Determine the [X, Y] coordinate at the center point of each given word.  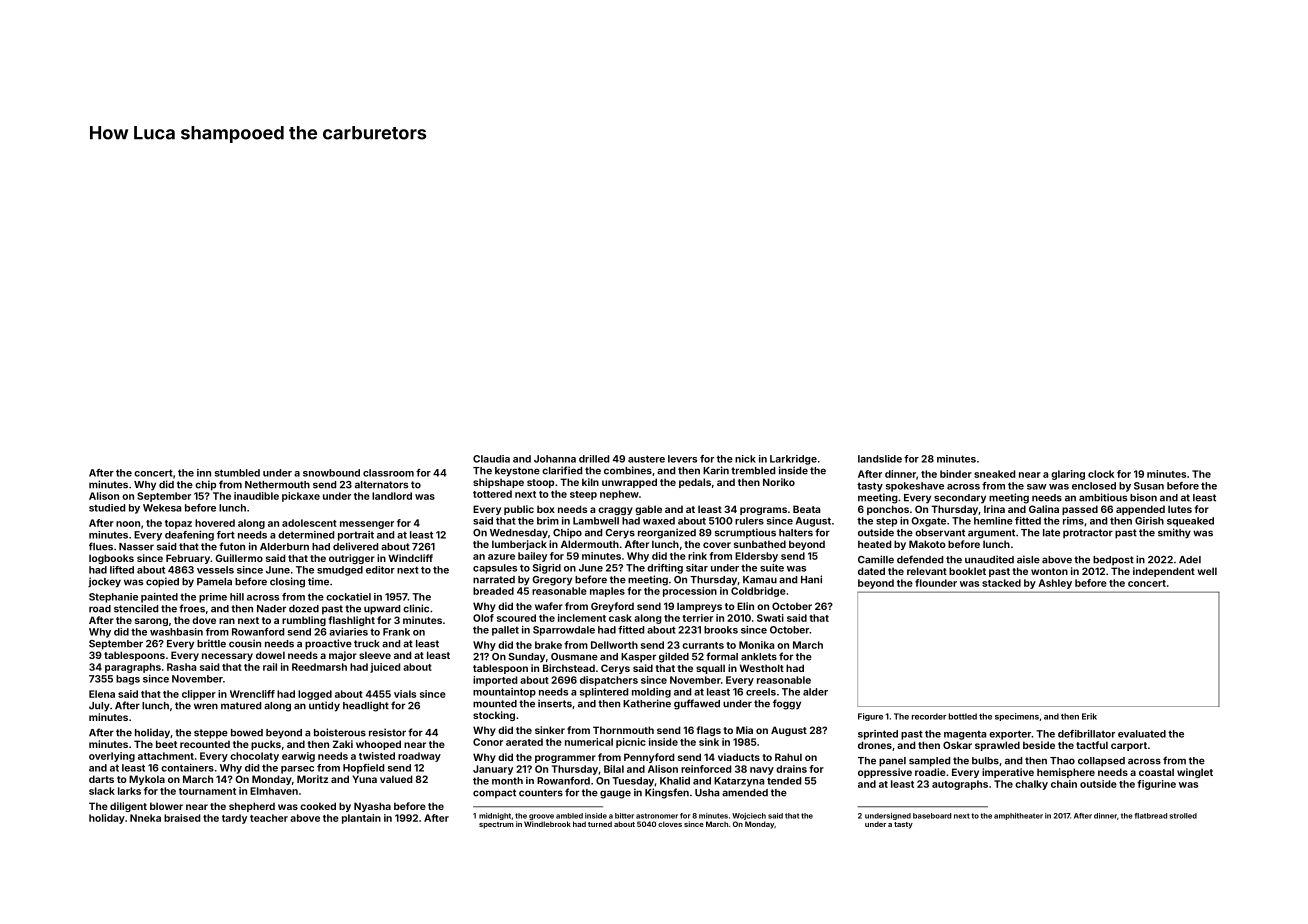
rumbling [304, 621]
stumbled [237, 473]
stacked [1001, 583]
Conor [488, 742]
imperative [1008, 773]
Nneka [145, 818]
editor [380, 570]
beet [166, 744]
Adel [1190, 560]
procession [690, 592]
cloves [670, 824]
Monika [756, 645]
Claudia [491, 459]
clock [1101, 474]
